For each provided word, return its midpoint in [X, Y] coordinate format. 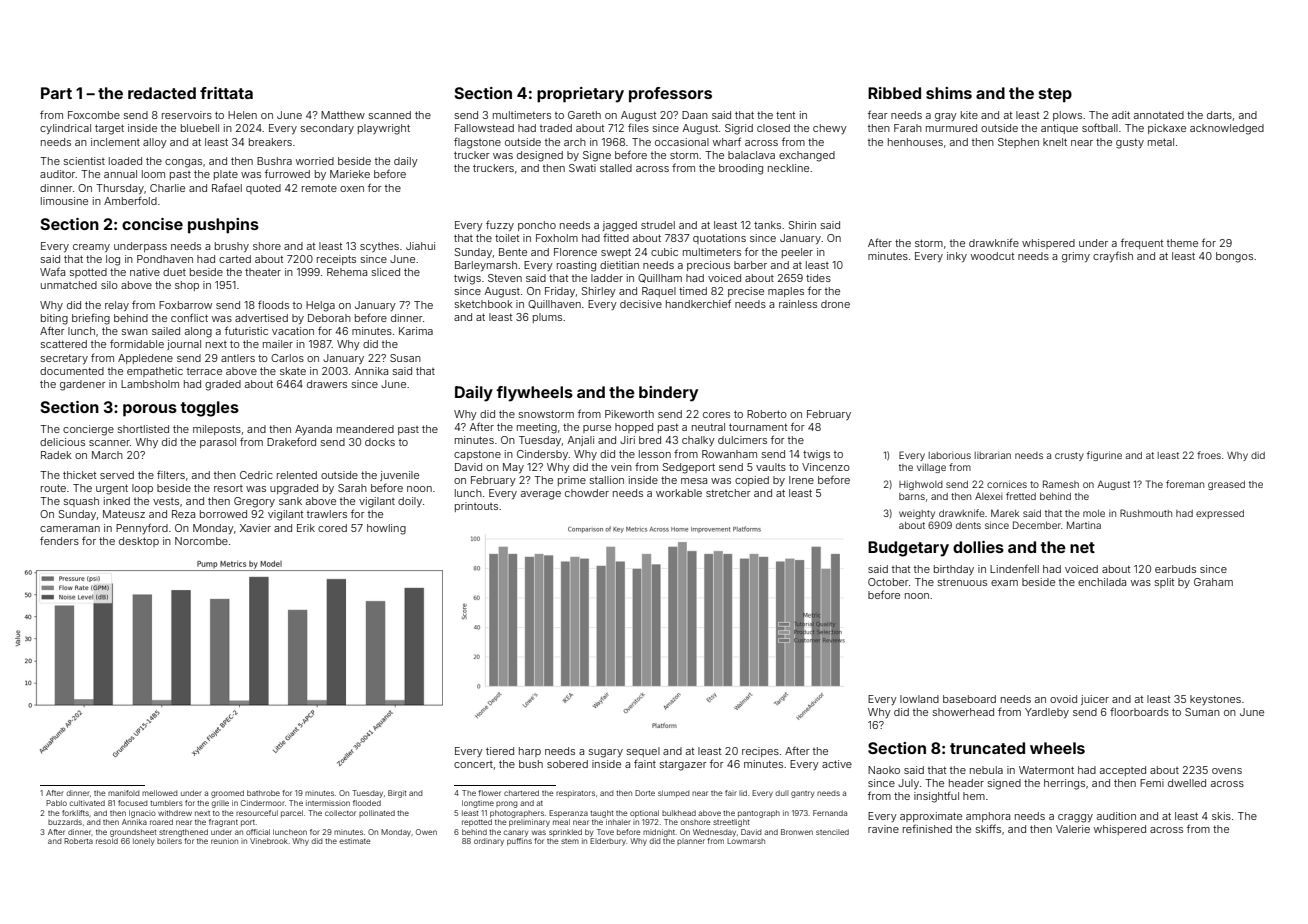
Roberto [767, 414]
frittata [226, 93]
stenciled [832, 832]
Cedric [256, 475]
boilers [169, 841]
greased [1226, 485]
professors [670, 95]
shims [949, 93]
